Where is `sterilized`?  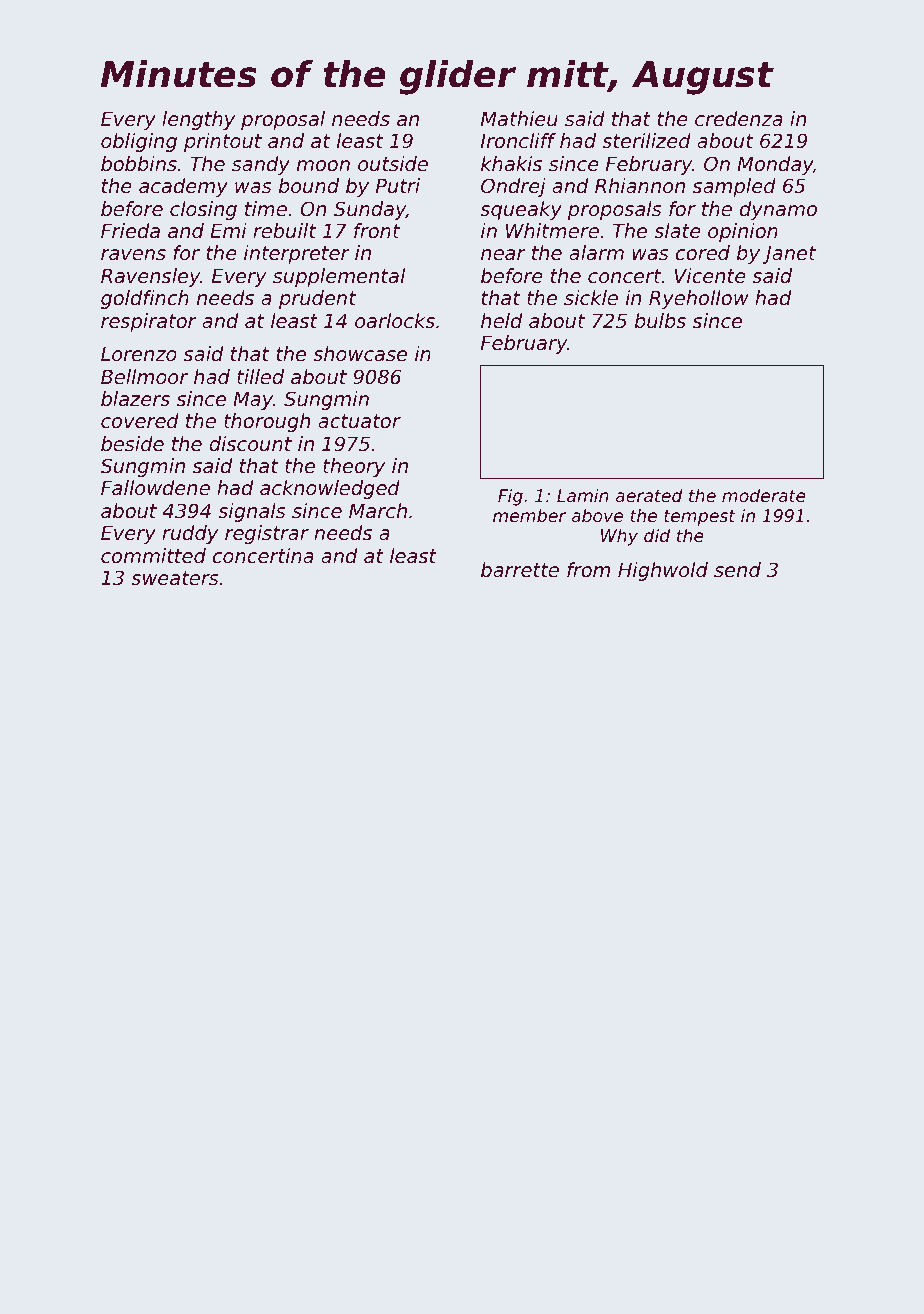 sterilized is located at coordinates (646, 140).
